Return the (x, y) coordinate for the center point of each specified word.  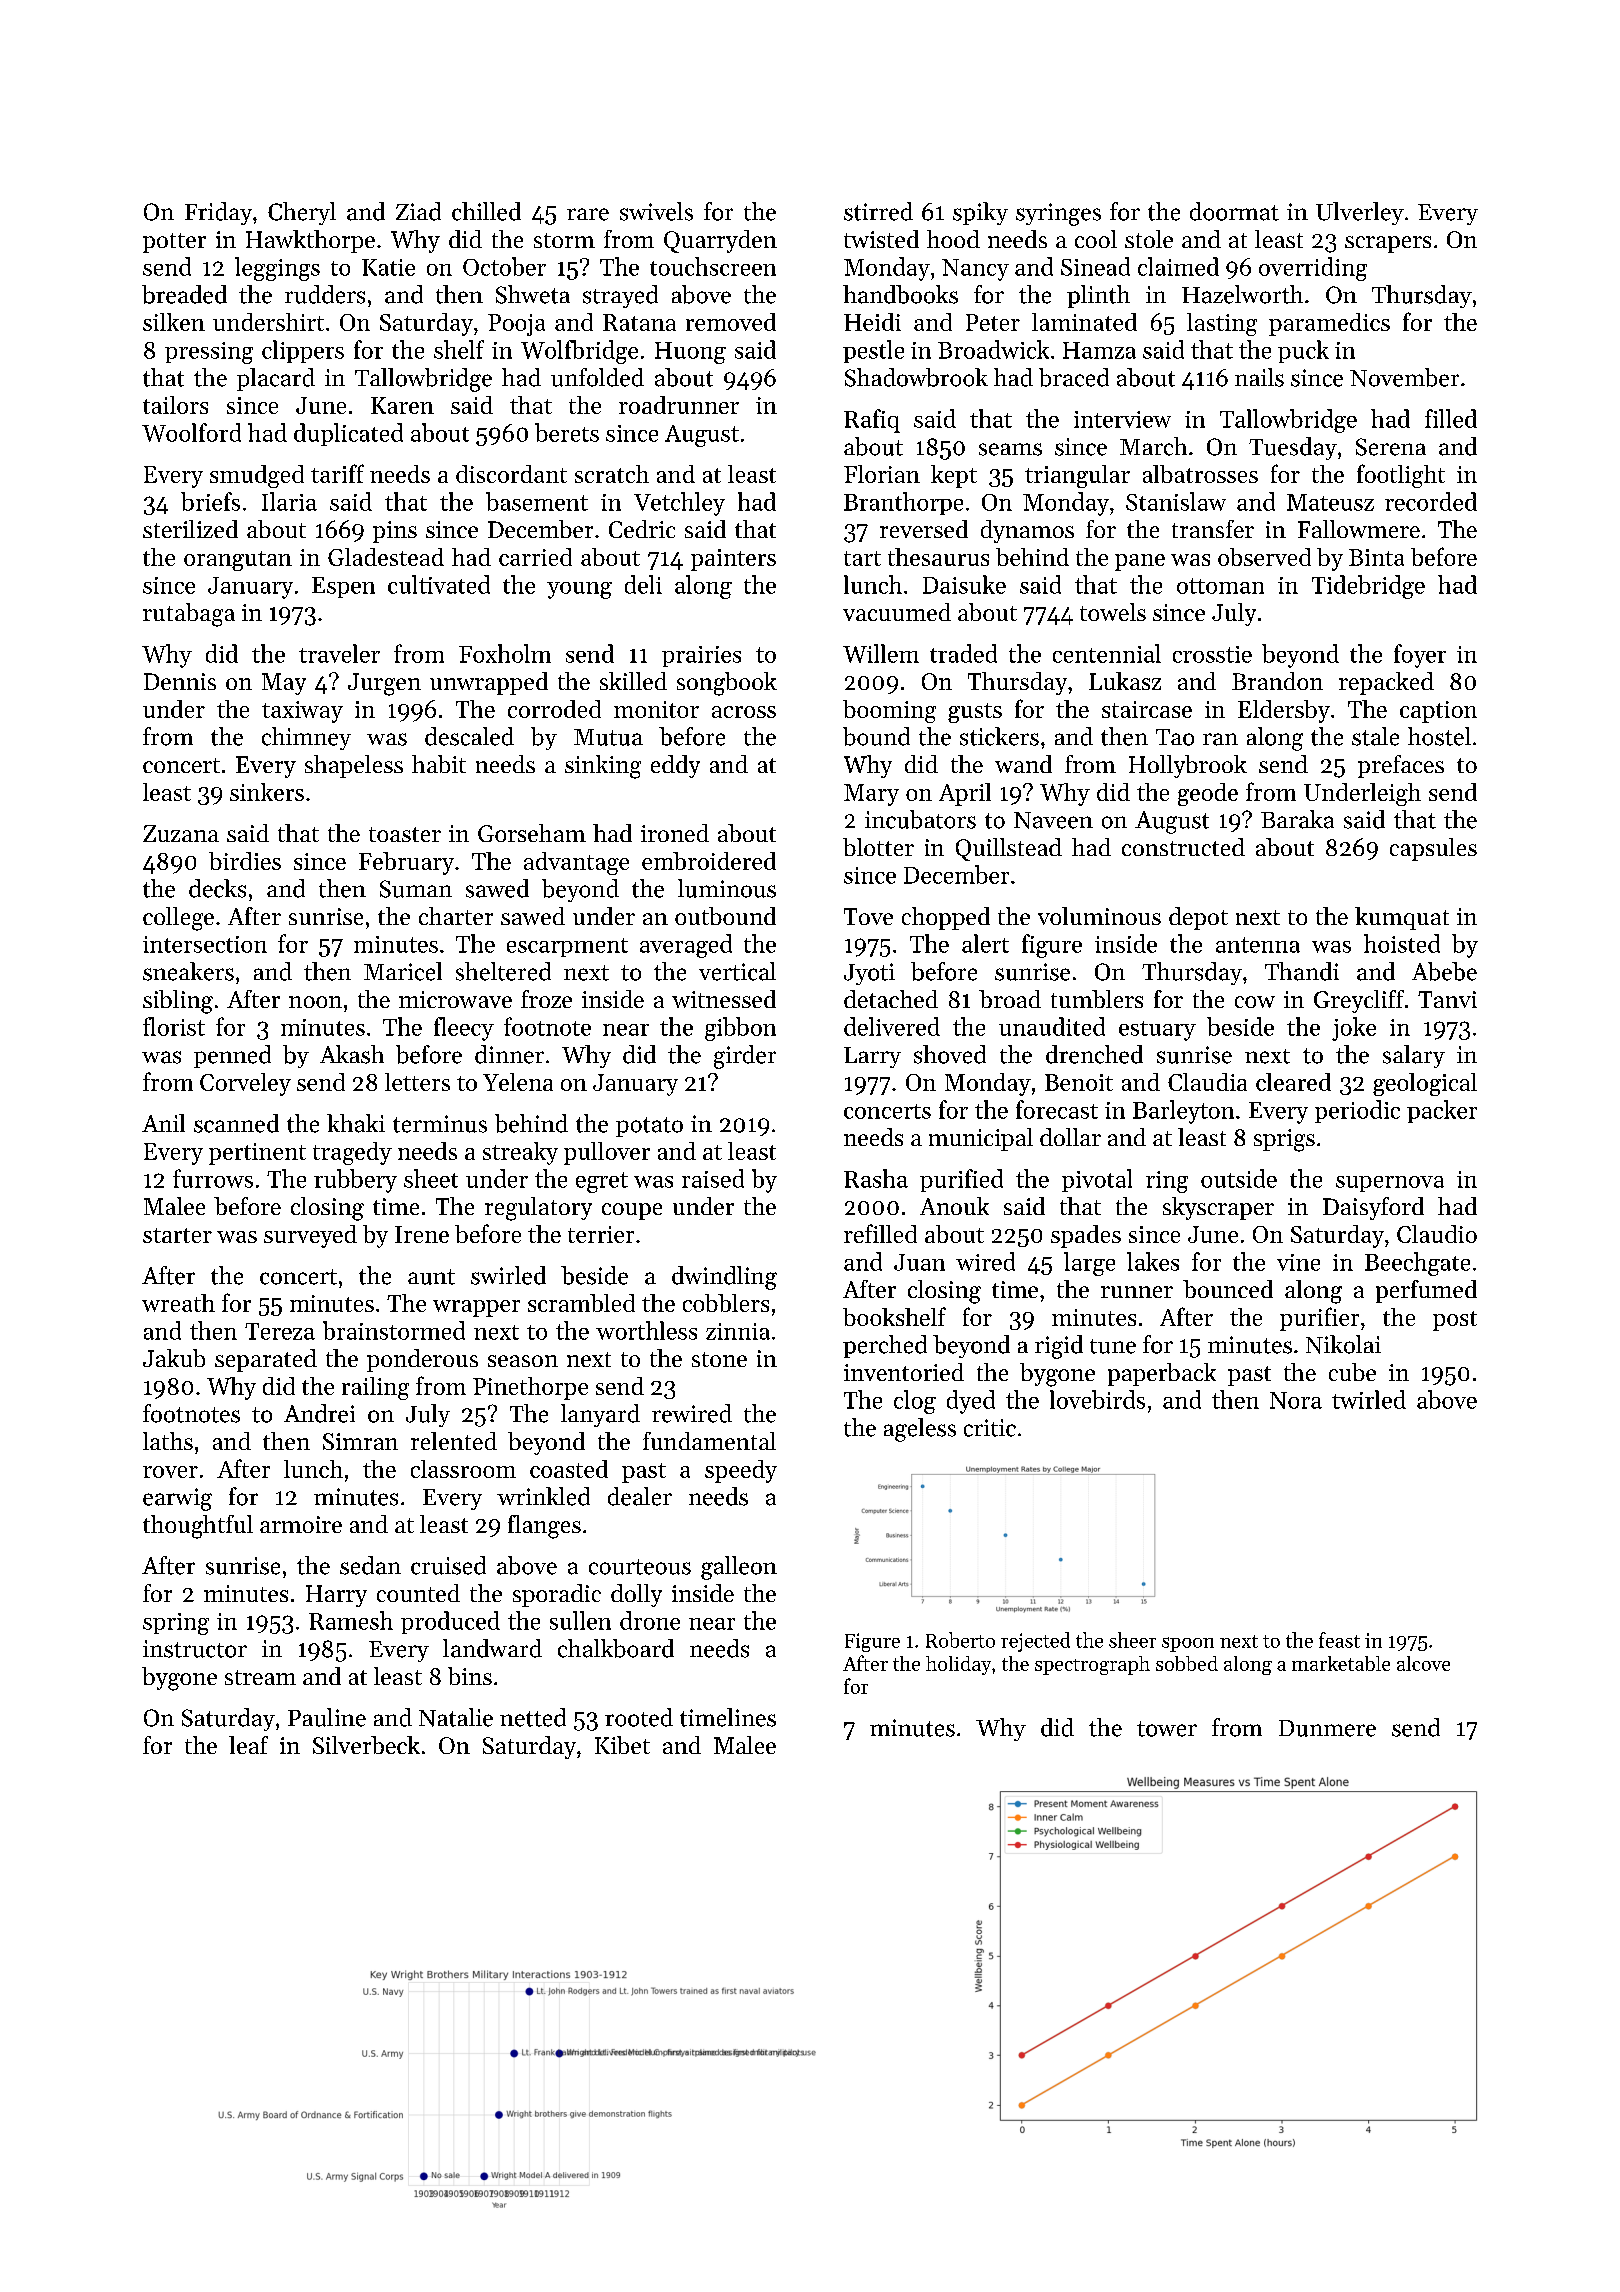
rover (170, 1472)
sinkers (267, 792)
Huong (690, 353)
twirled (1369, 1399)
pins (395, 532)
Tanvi (1447, 999)
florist (174, 1026)
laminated (1084, 322)
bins (470, 1676)
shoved (950, 1054)
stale (1375, 736)
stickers (999, 736)
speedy (741, 1471)
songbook (727, 684)
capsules (1433, 849)
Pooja (516, 325)
